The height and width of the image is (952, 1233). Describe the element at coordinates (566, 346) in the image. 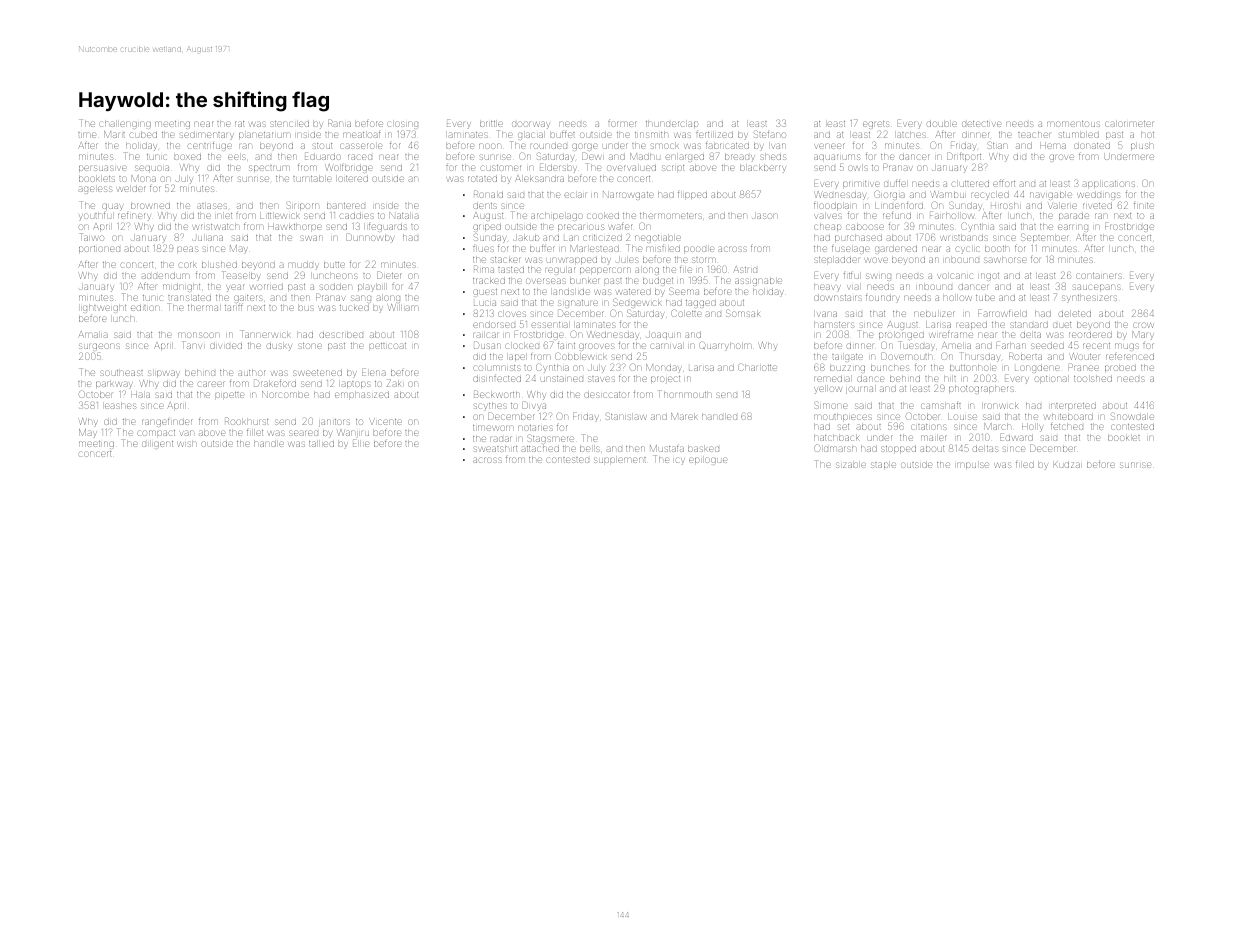

I see `faint` at that location.
